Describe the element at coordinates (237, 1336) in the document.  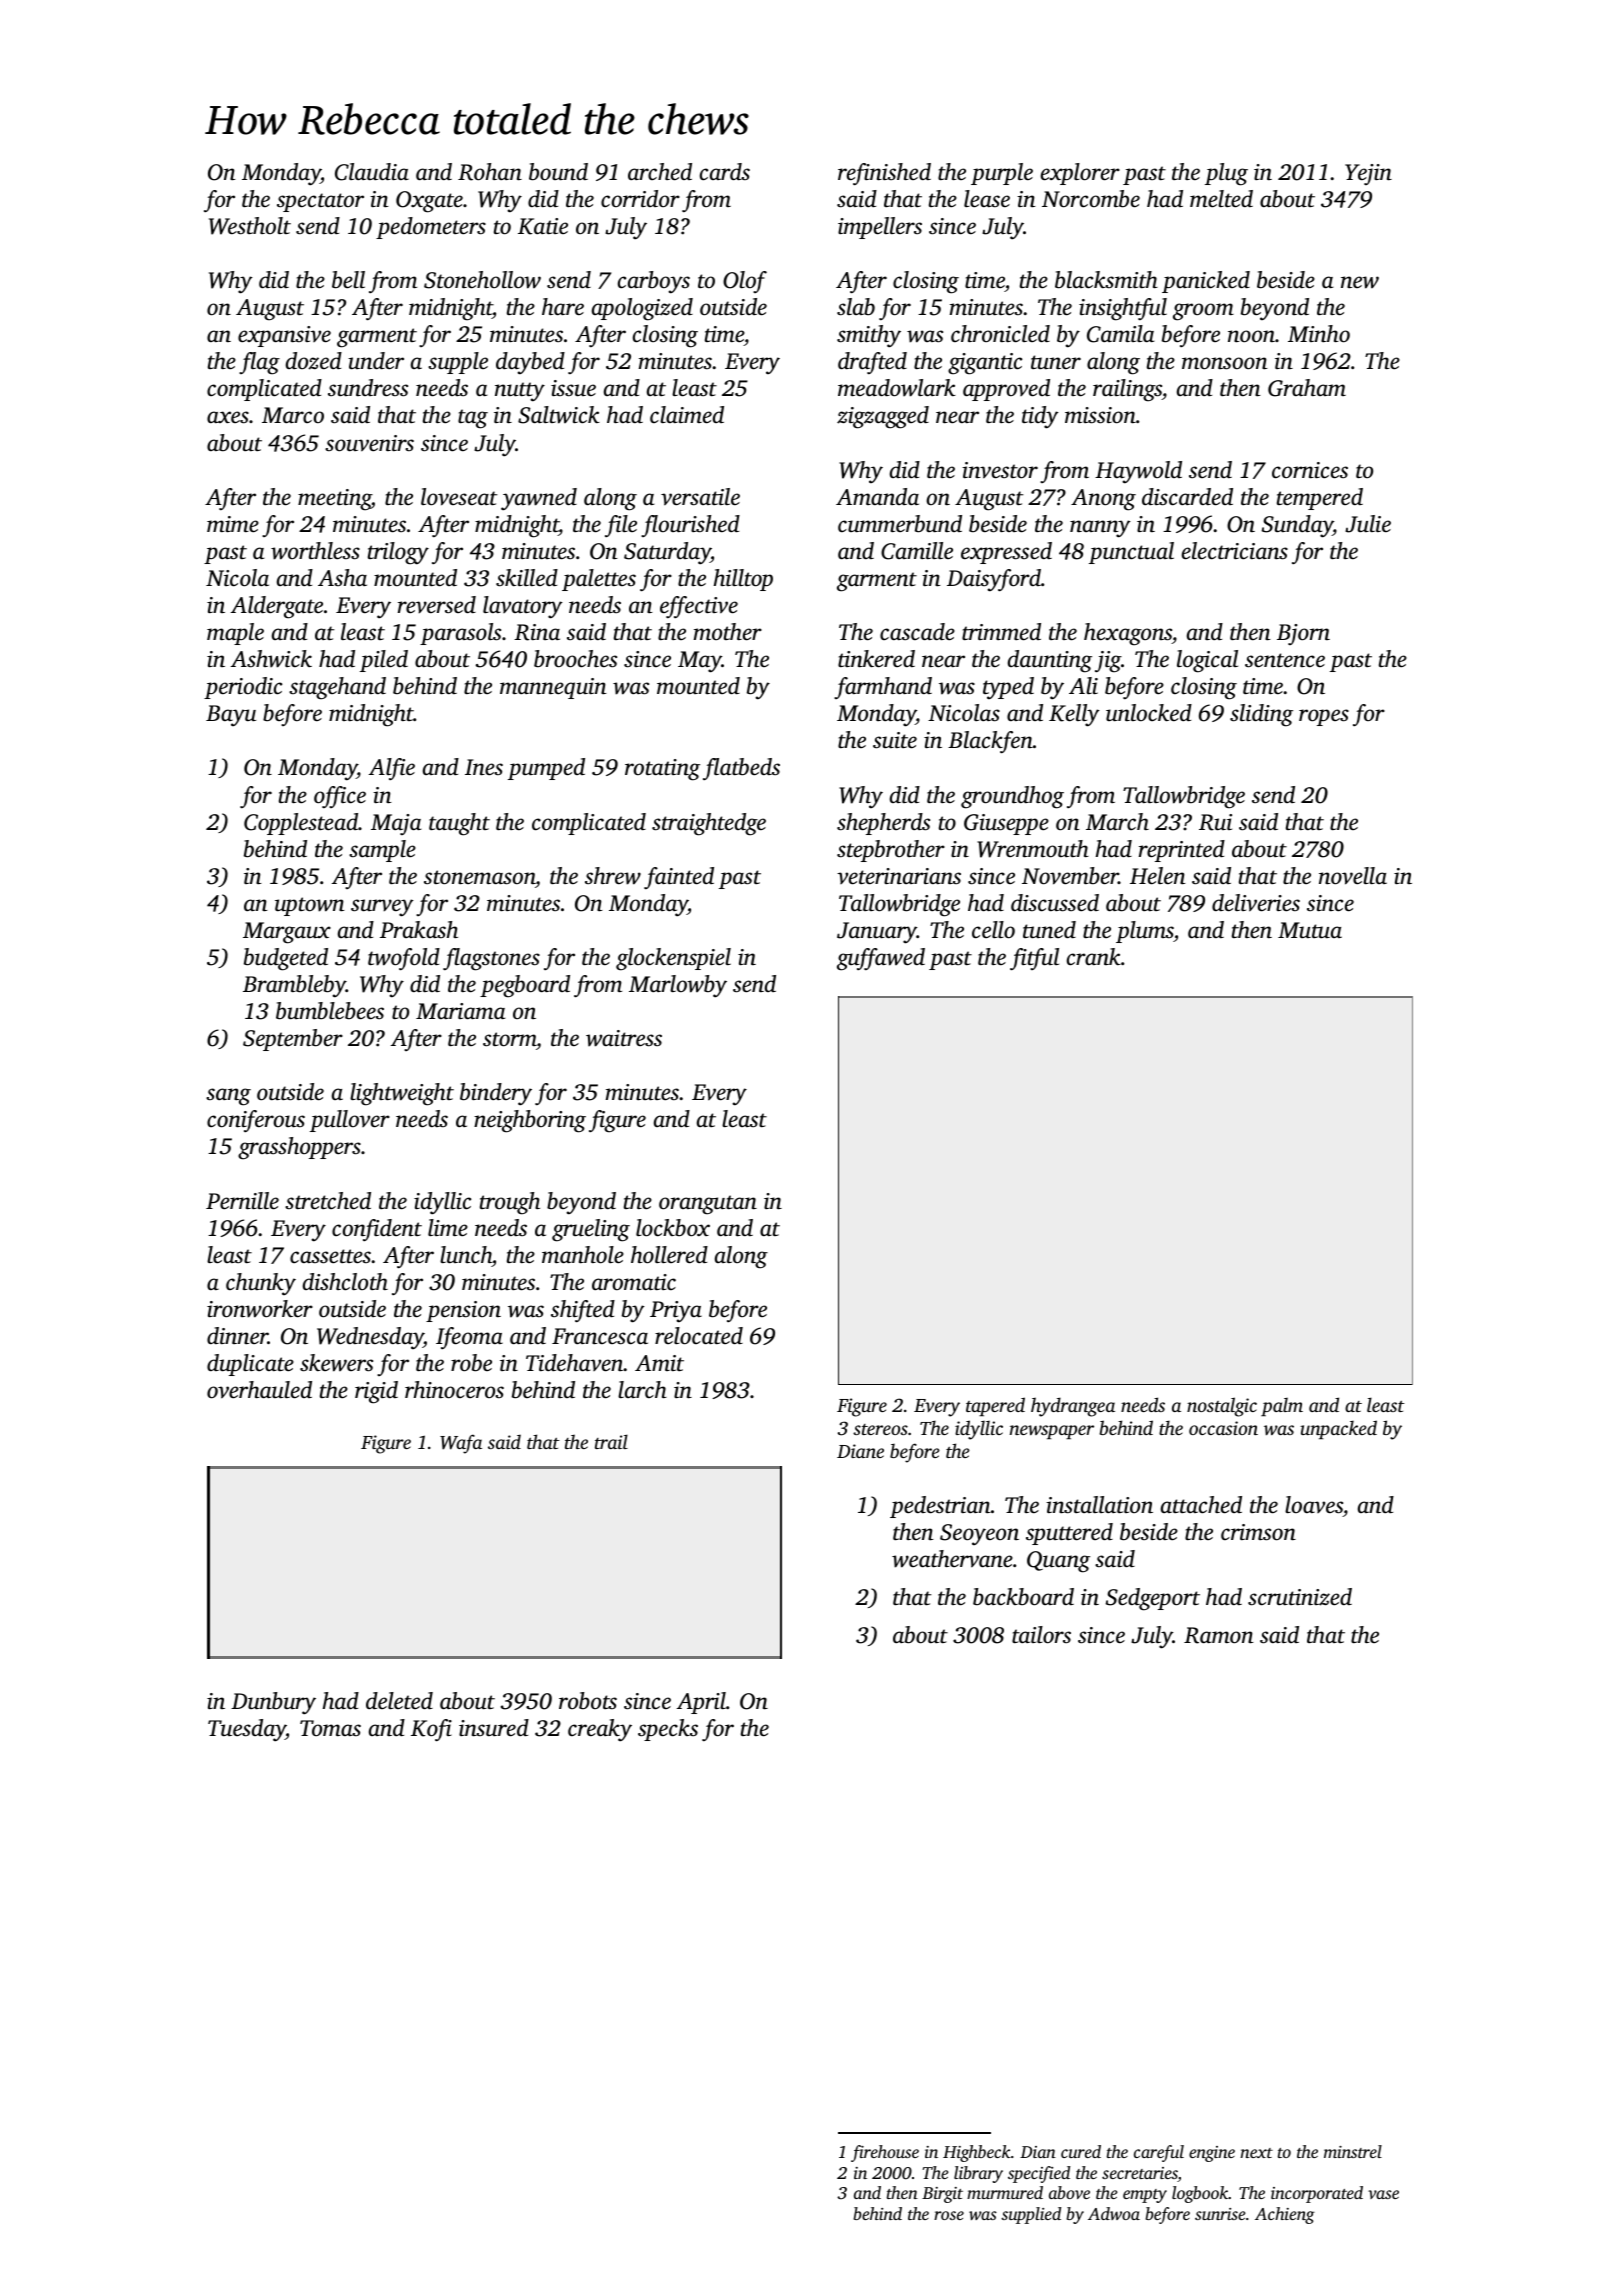
I see `dinner` at that location.
